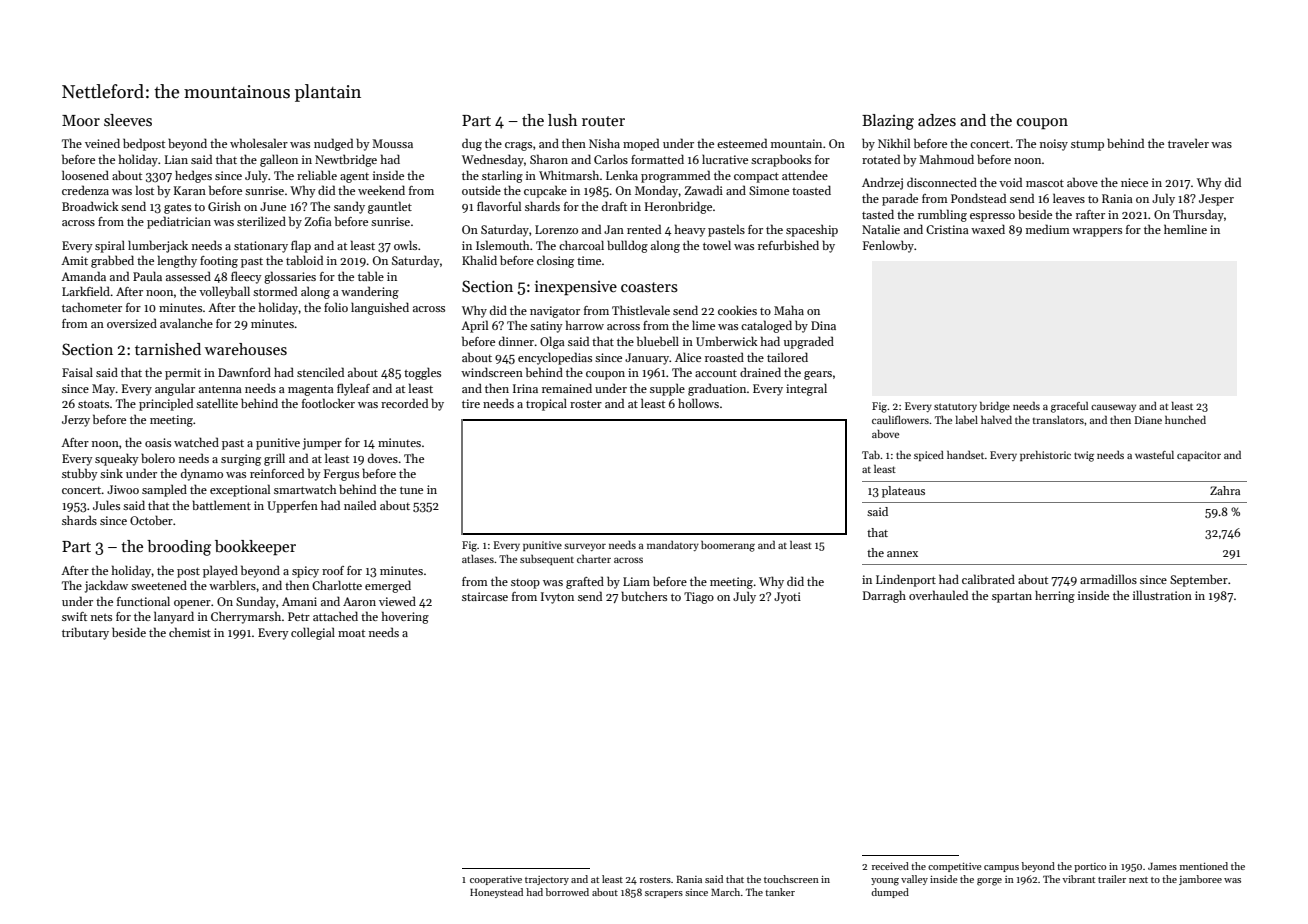  What do you see at coordinates (1113, 408) in the page?
I see `causeway` at bounding box center [1113, 408].
